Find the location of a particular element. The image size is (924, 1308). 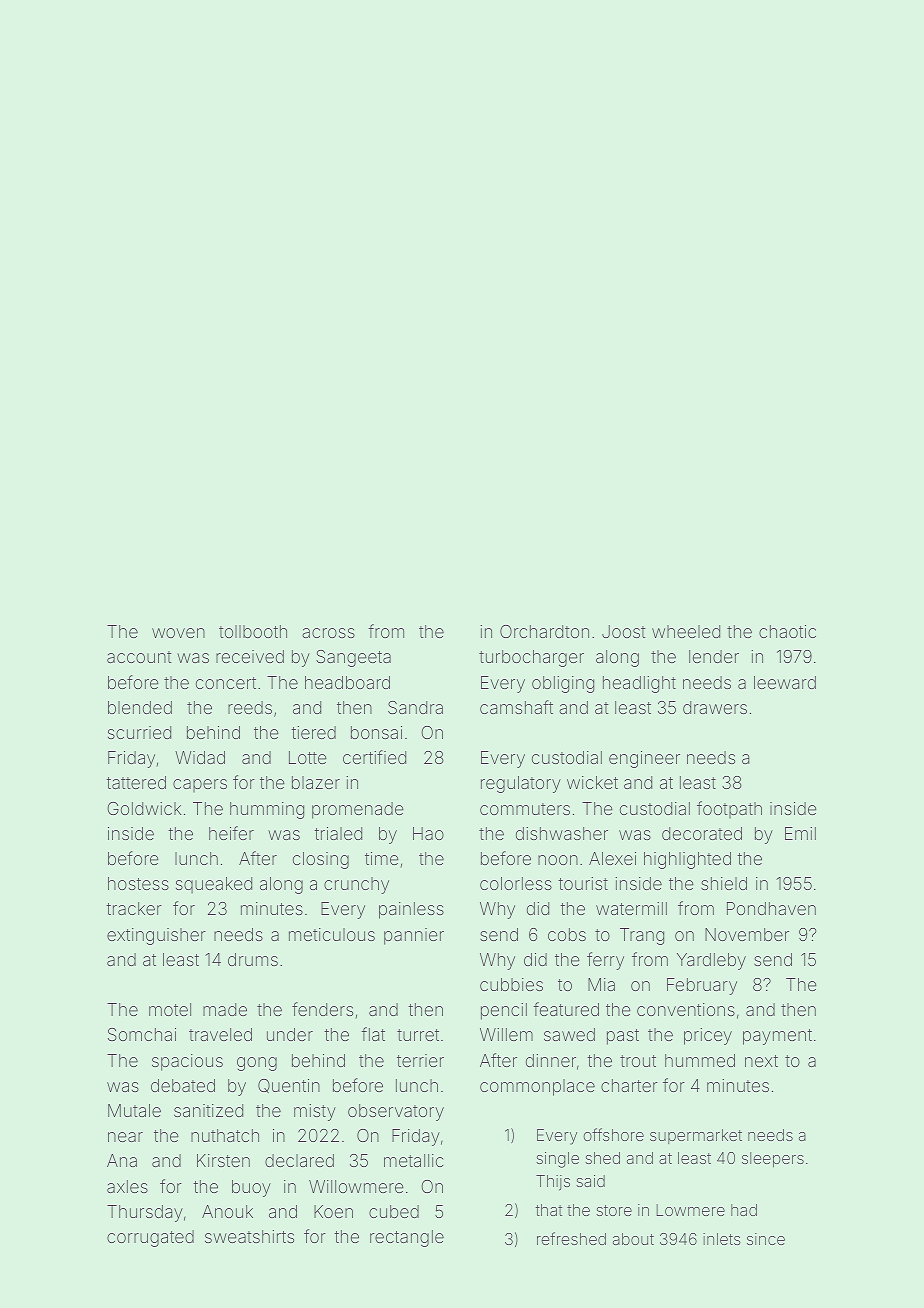

engineer is located at coordinates (644, 759).
